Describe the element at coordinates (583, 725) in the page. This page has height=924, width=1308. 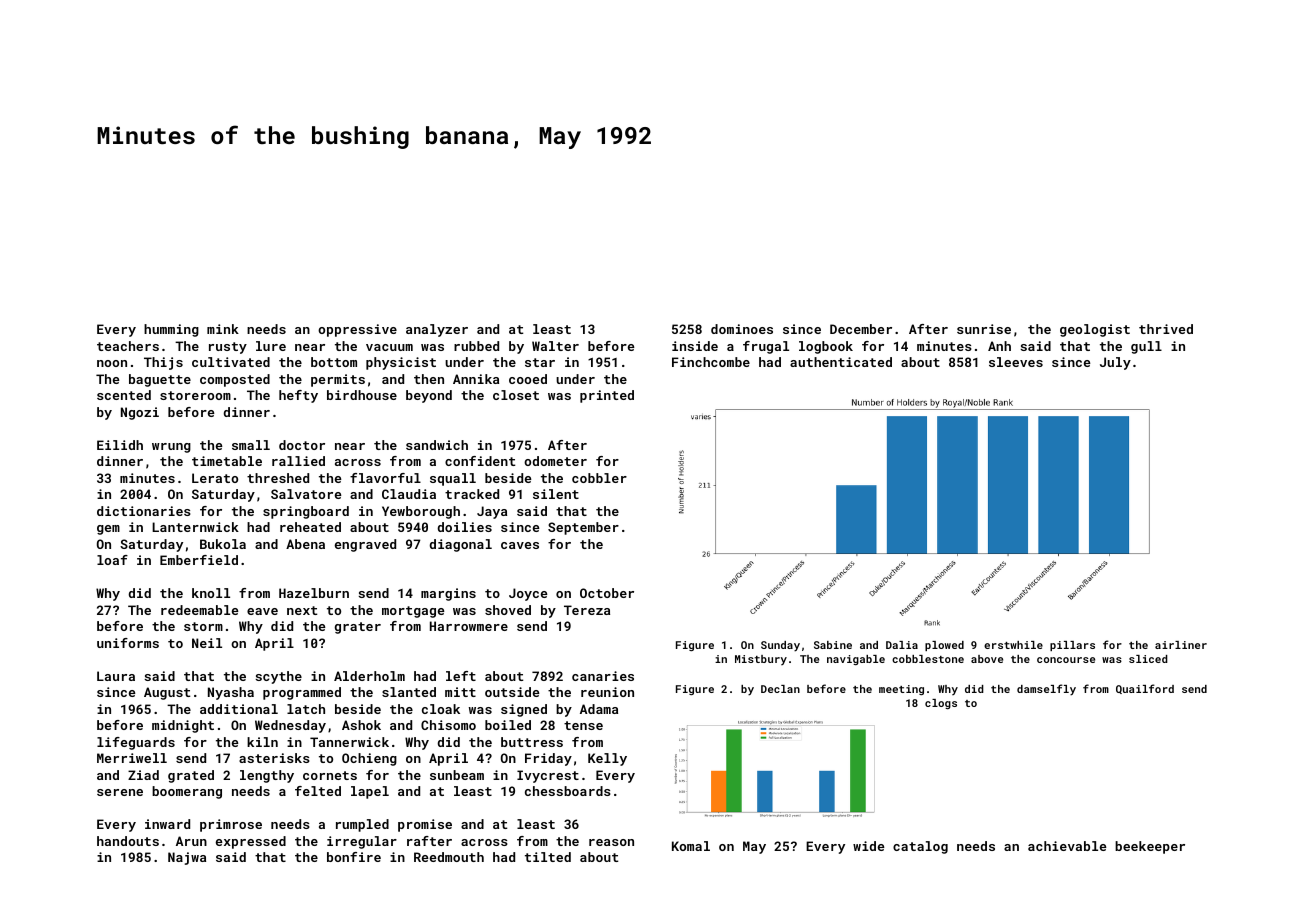
I see `tense` at that location.
